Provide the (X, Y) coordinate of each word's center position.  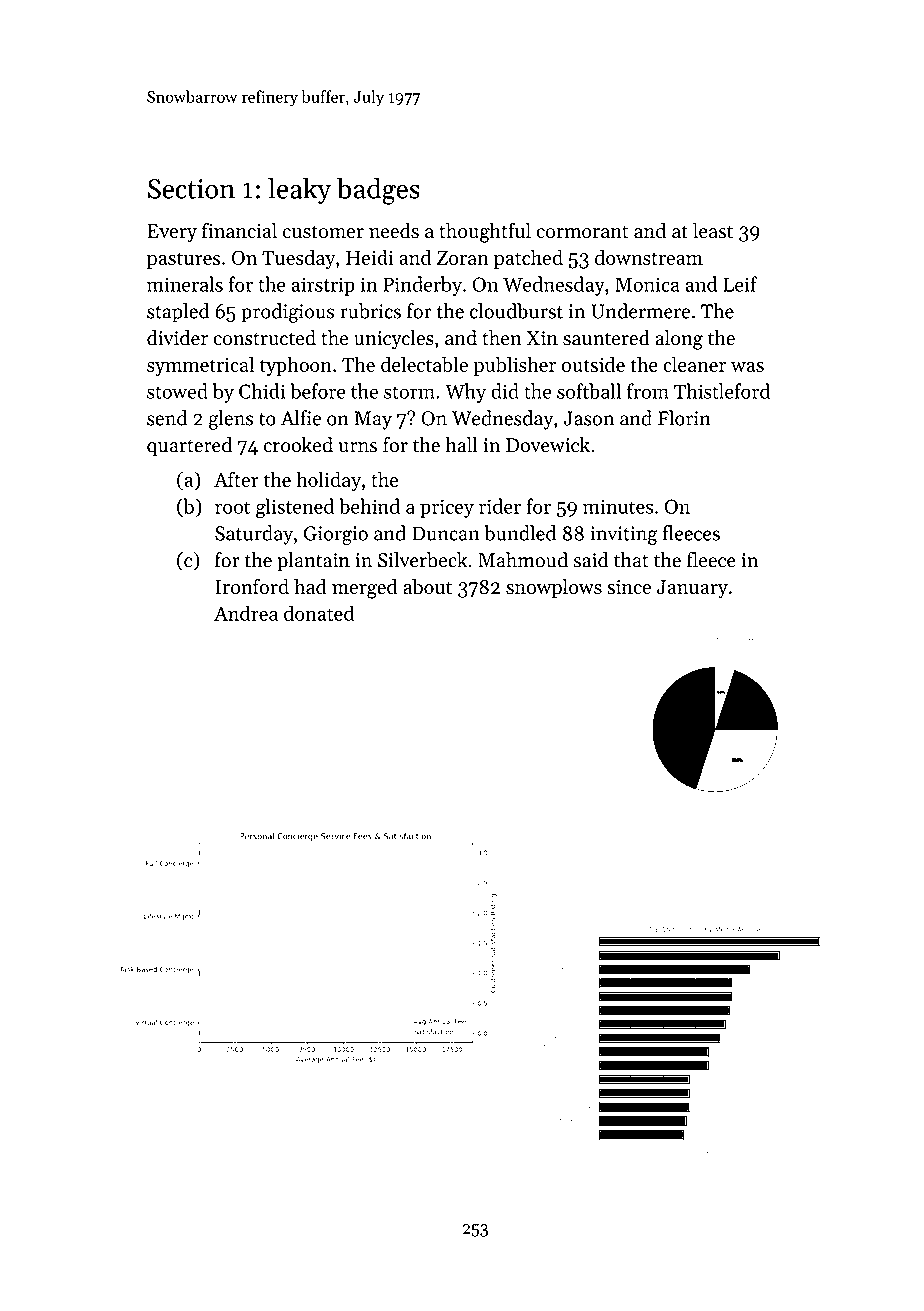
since (629, 587)
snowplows (554, 588)
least (713, 231)
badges (378, 191)
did (505, 391)
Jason (588, 418)
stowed (177, 391)
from (648, 391)
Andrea (246, 613)
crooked (298, 445)
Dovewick (548, 445)
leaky (299, 191)
